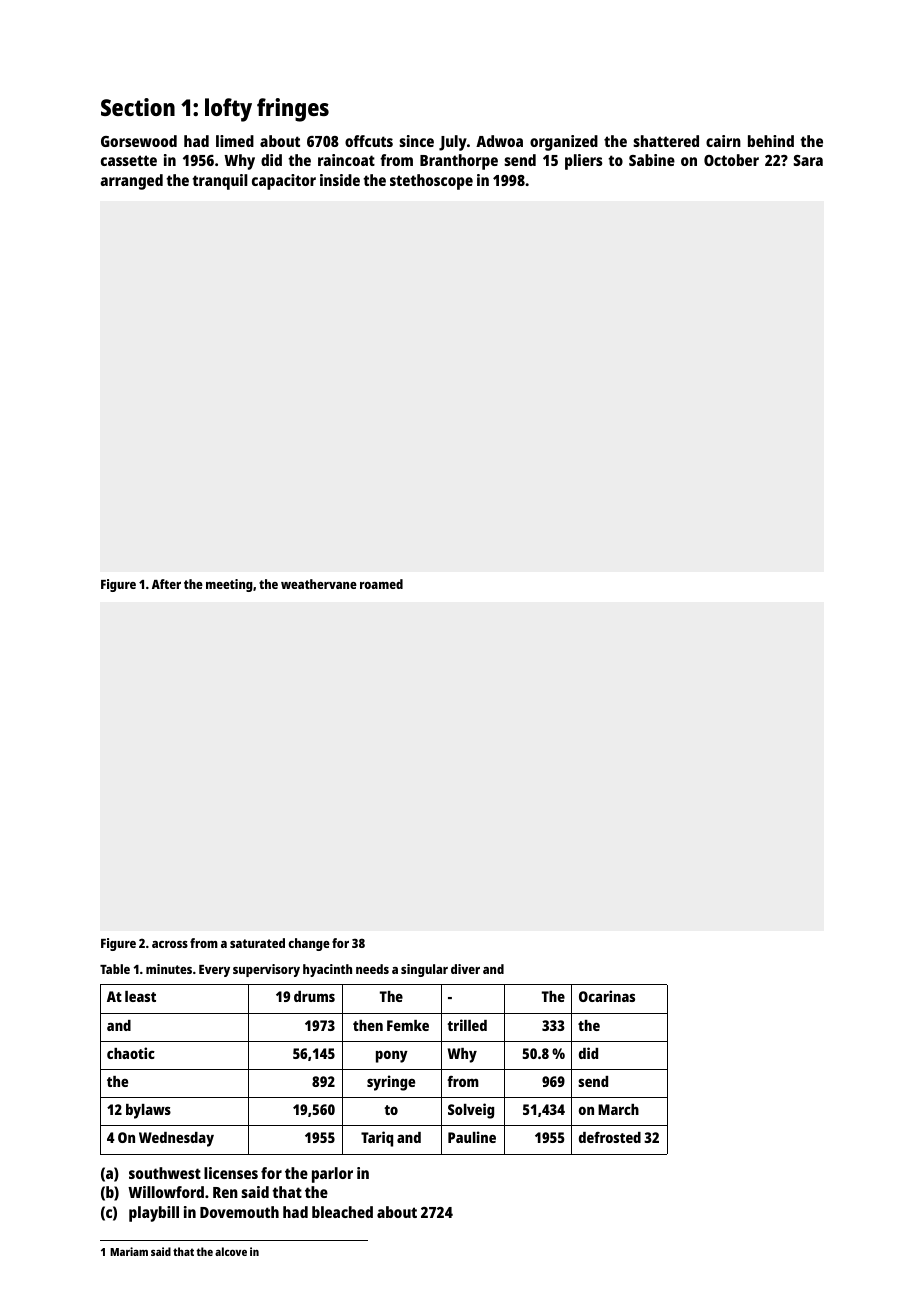 The width and height of the screenshot is (924, 1308). I want to click on Sabine, so click(652, 160).
